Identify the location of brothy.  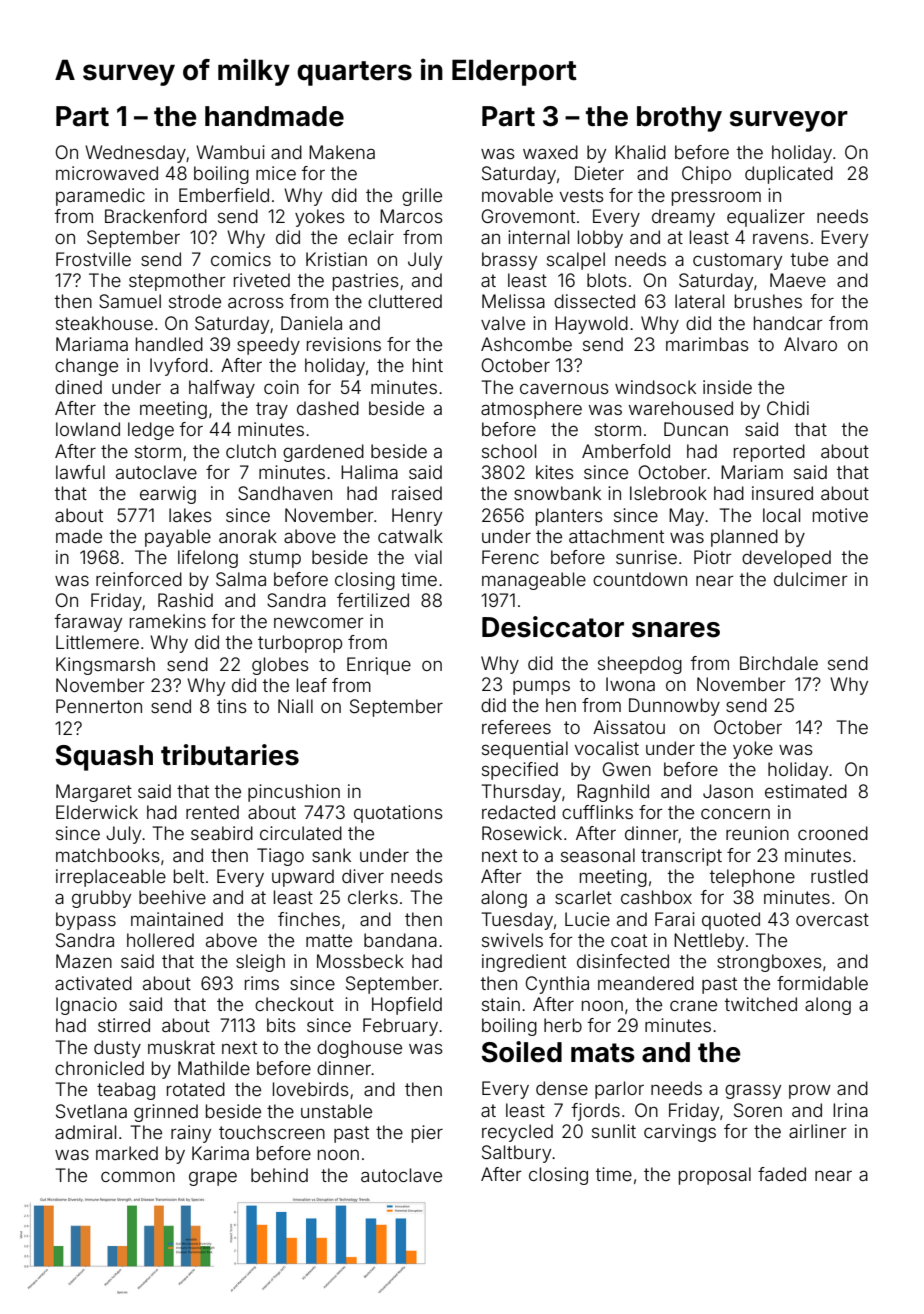
(679, 119).
